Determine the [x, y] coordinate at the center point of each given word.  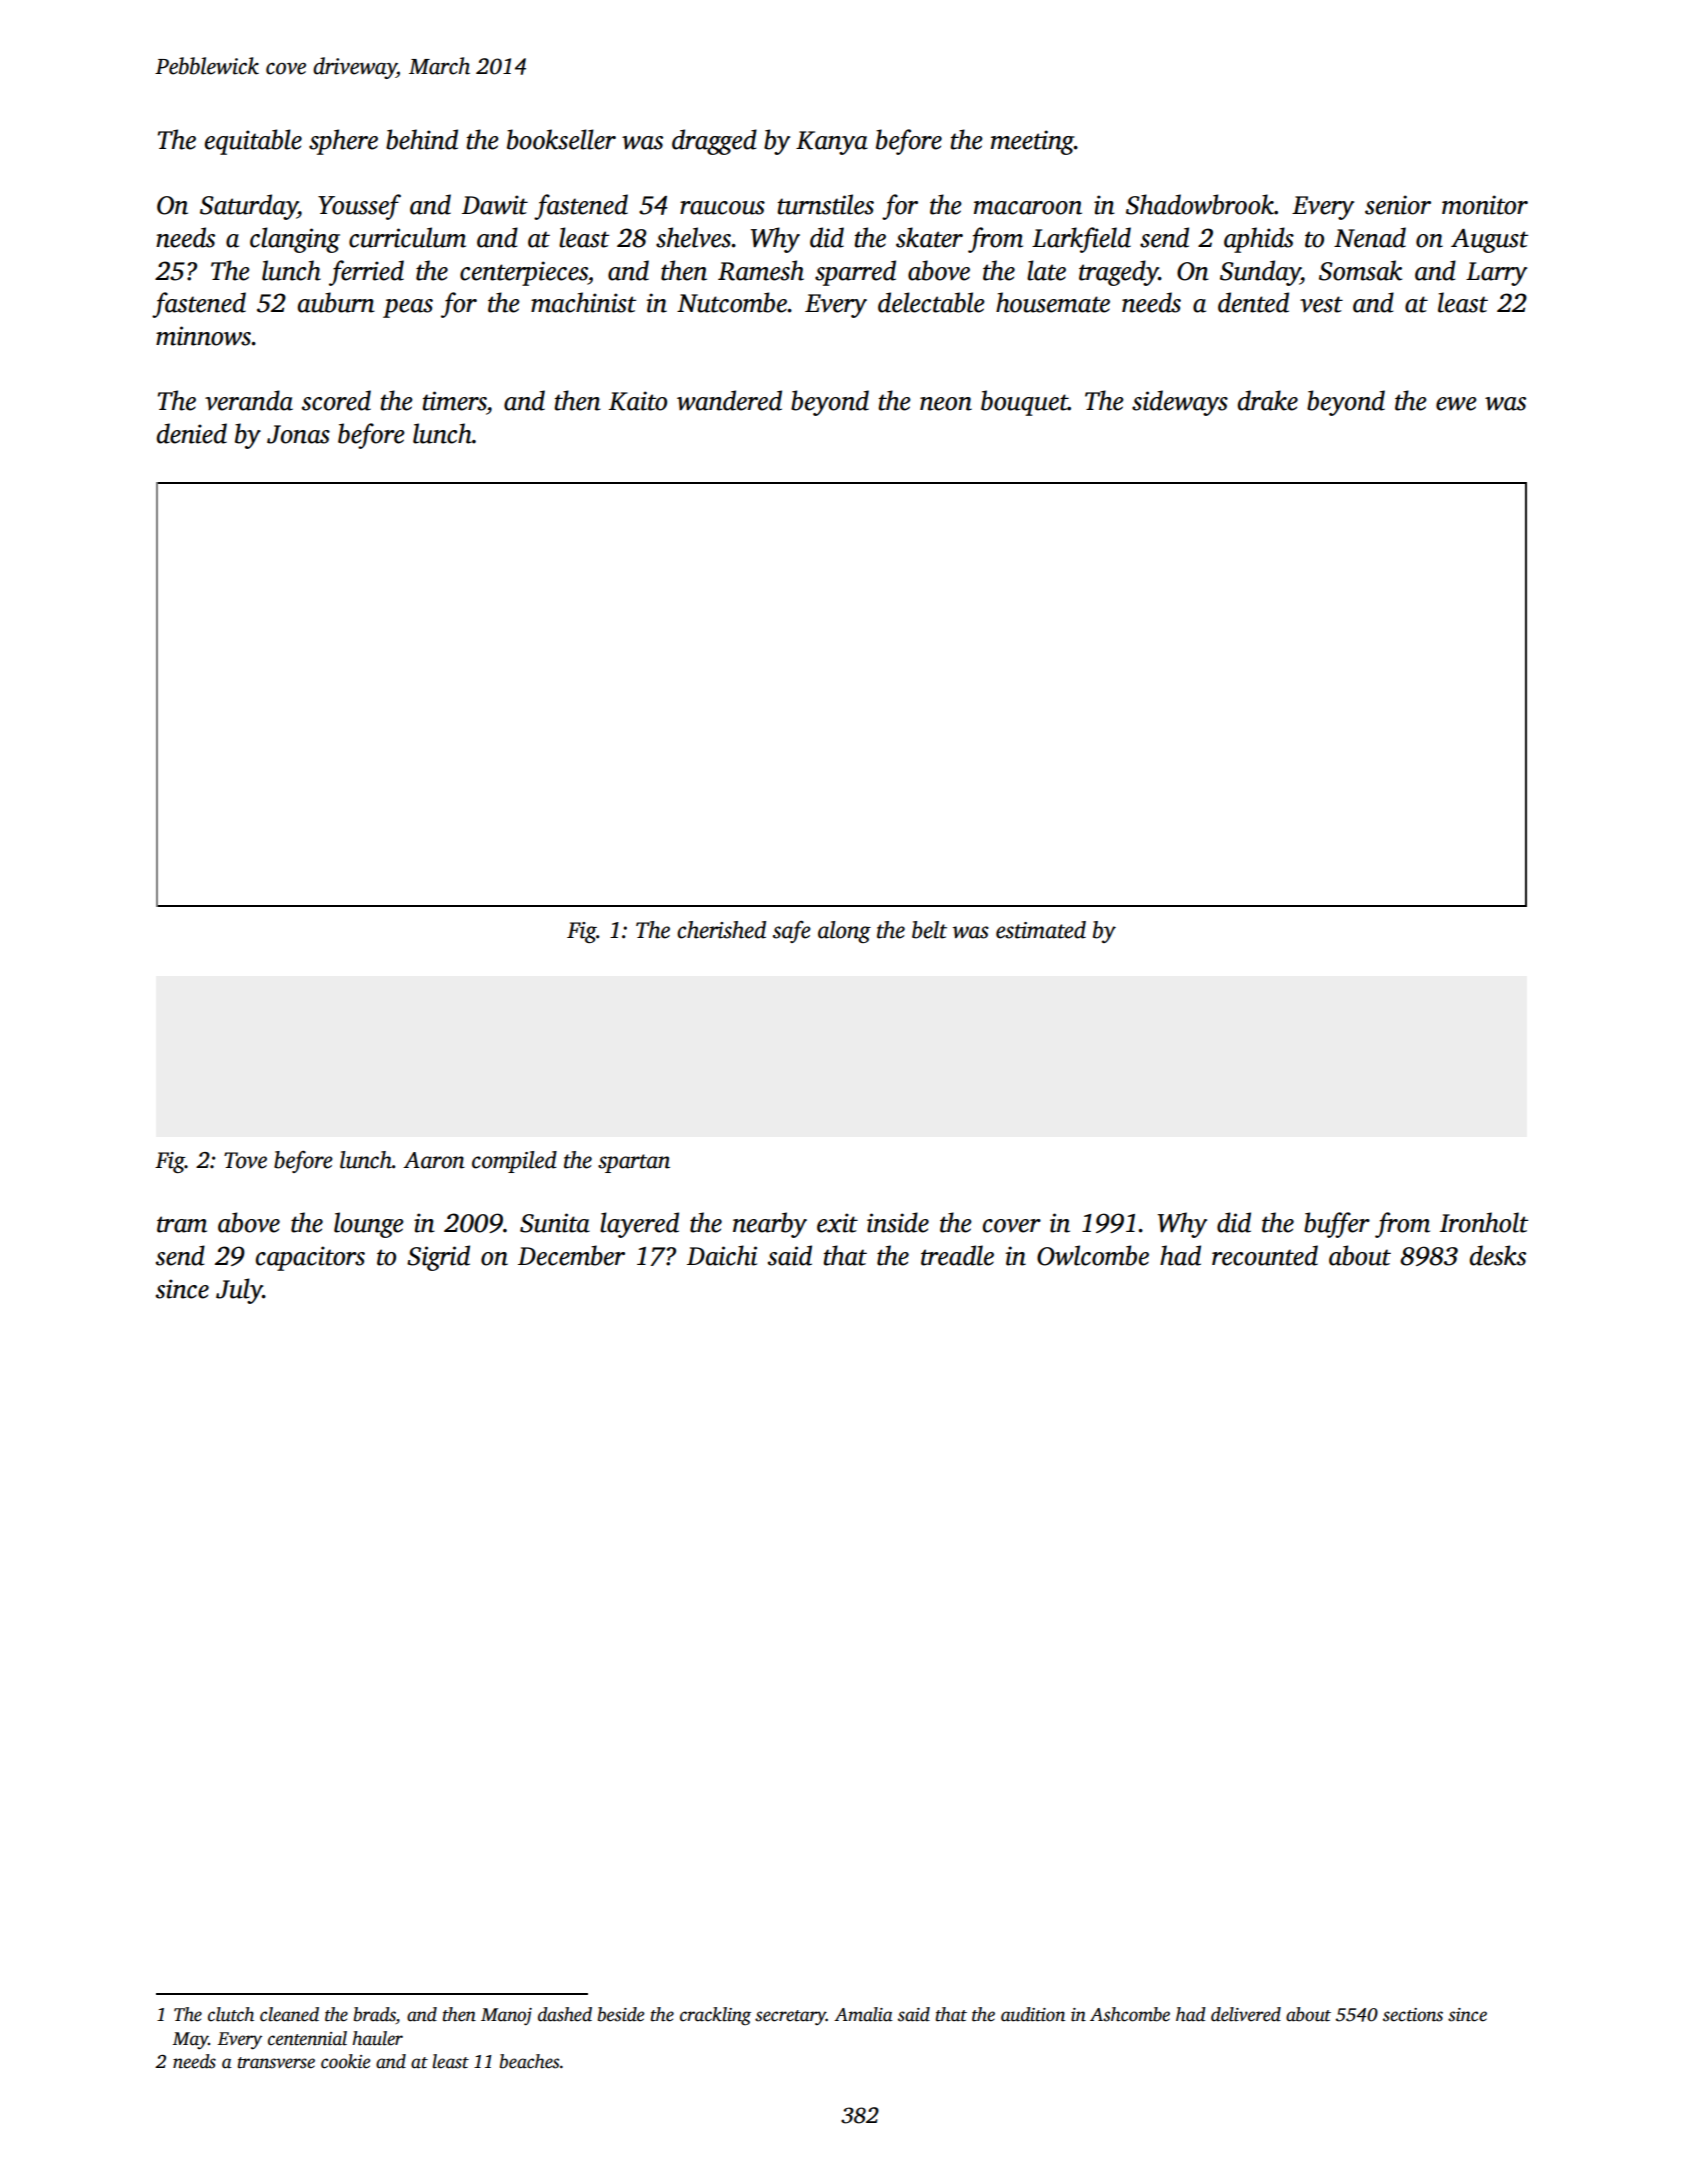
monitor [1485, 205]
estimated [1041, 930]
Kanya [832, 143]
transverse [276, 2063]
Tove [245, 1160]
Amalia [863, 2014]
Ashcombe [1130, 2014]
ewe [1456, 404]
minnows [204, 336]
